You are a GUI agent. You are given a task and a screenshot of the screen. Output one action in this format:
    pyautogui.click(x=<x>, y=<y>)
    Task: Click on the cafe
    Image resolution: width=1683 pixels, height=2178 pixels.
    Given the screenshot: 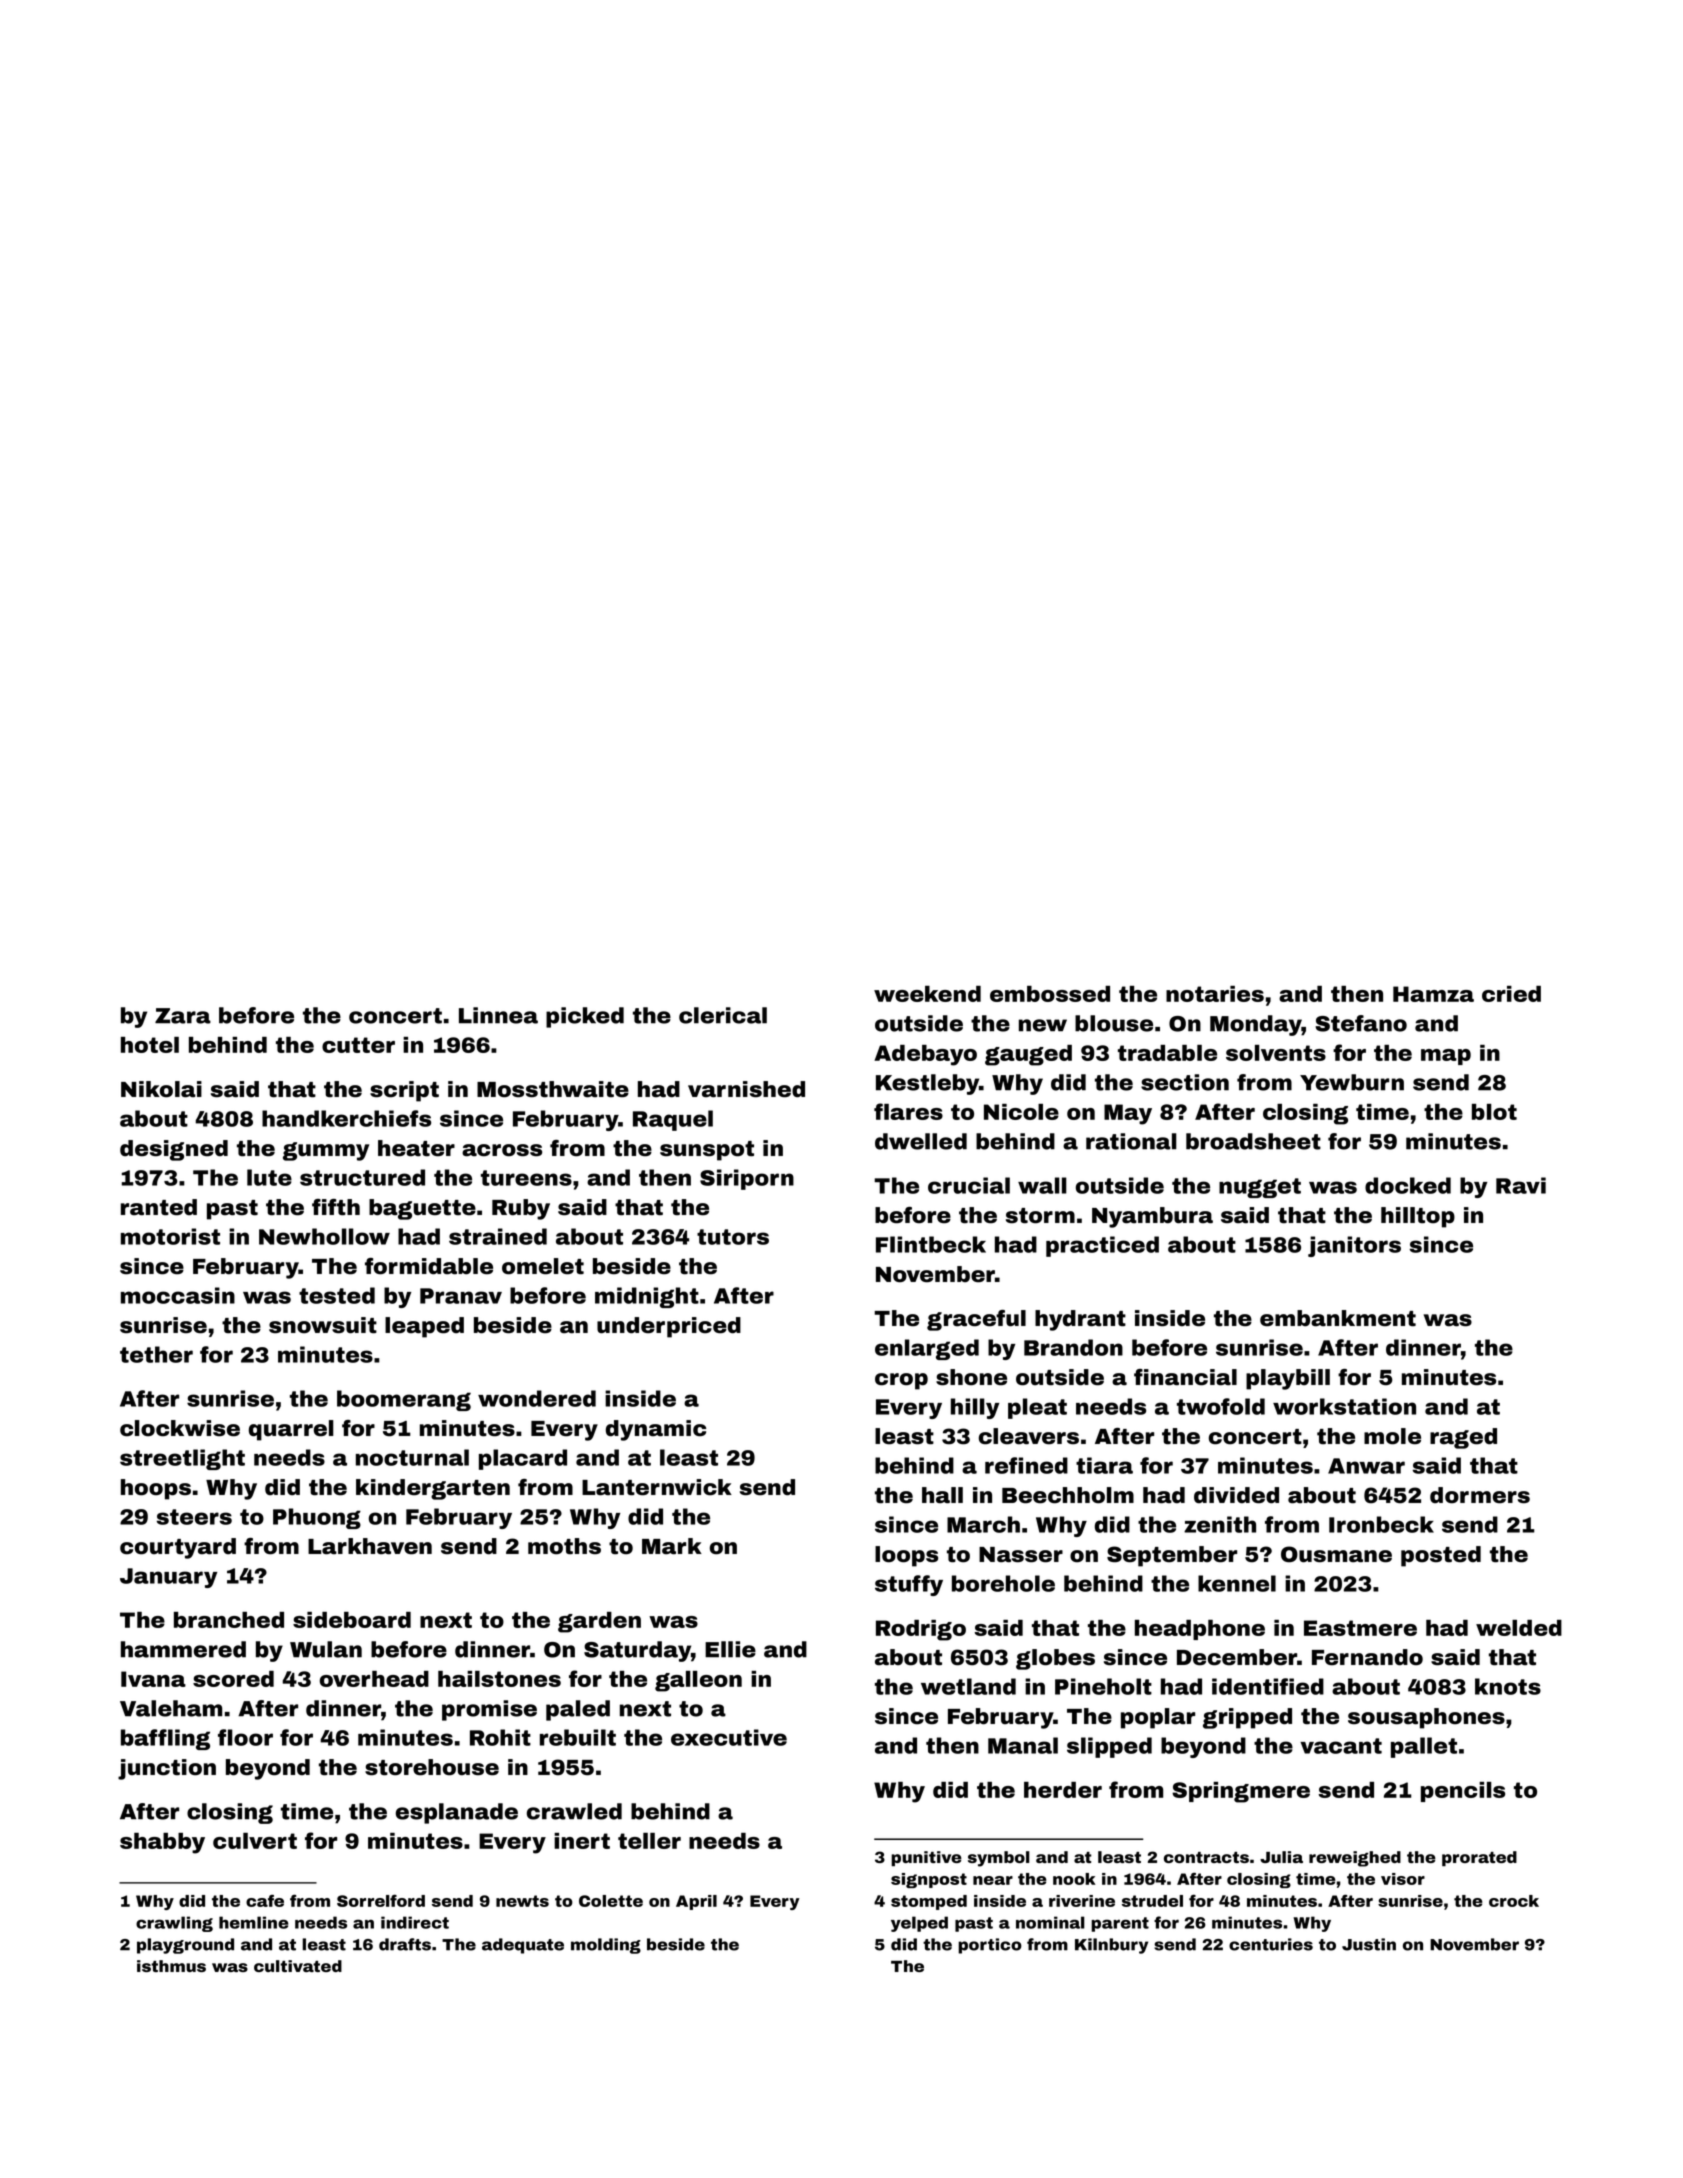 What is the action you would take?
    pyautogui.click(x=265, y=1901)
